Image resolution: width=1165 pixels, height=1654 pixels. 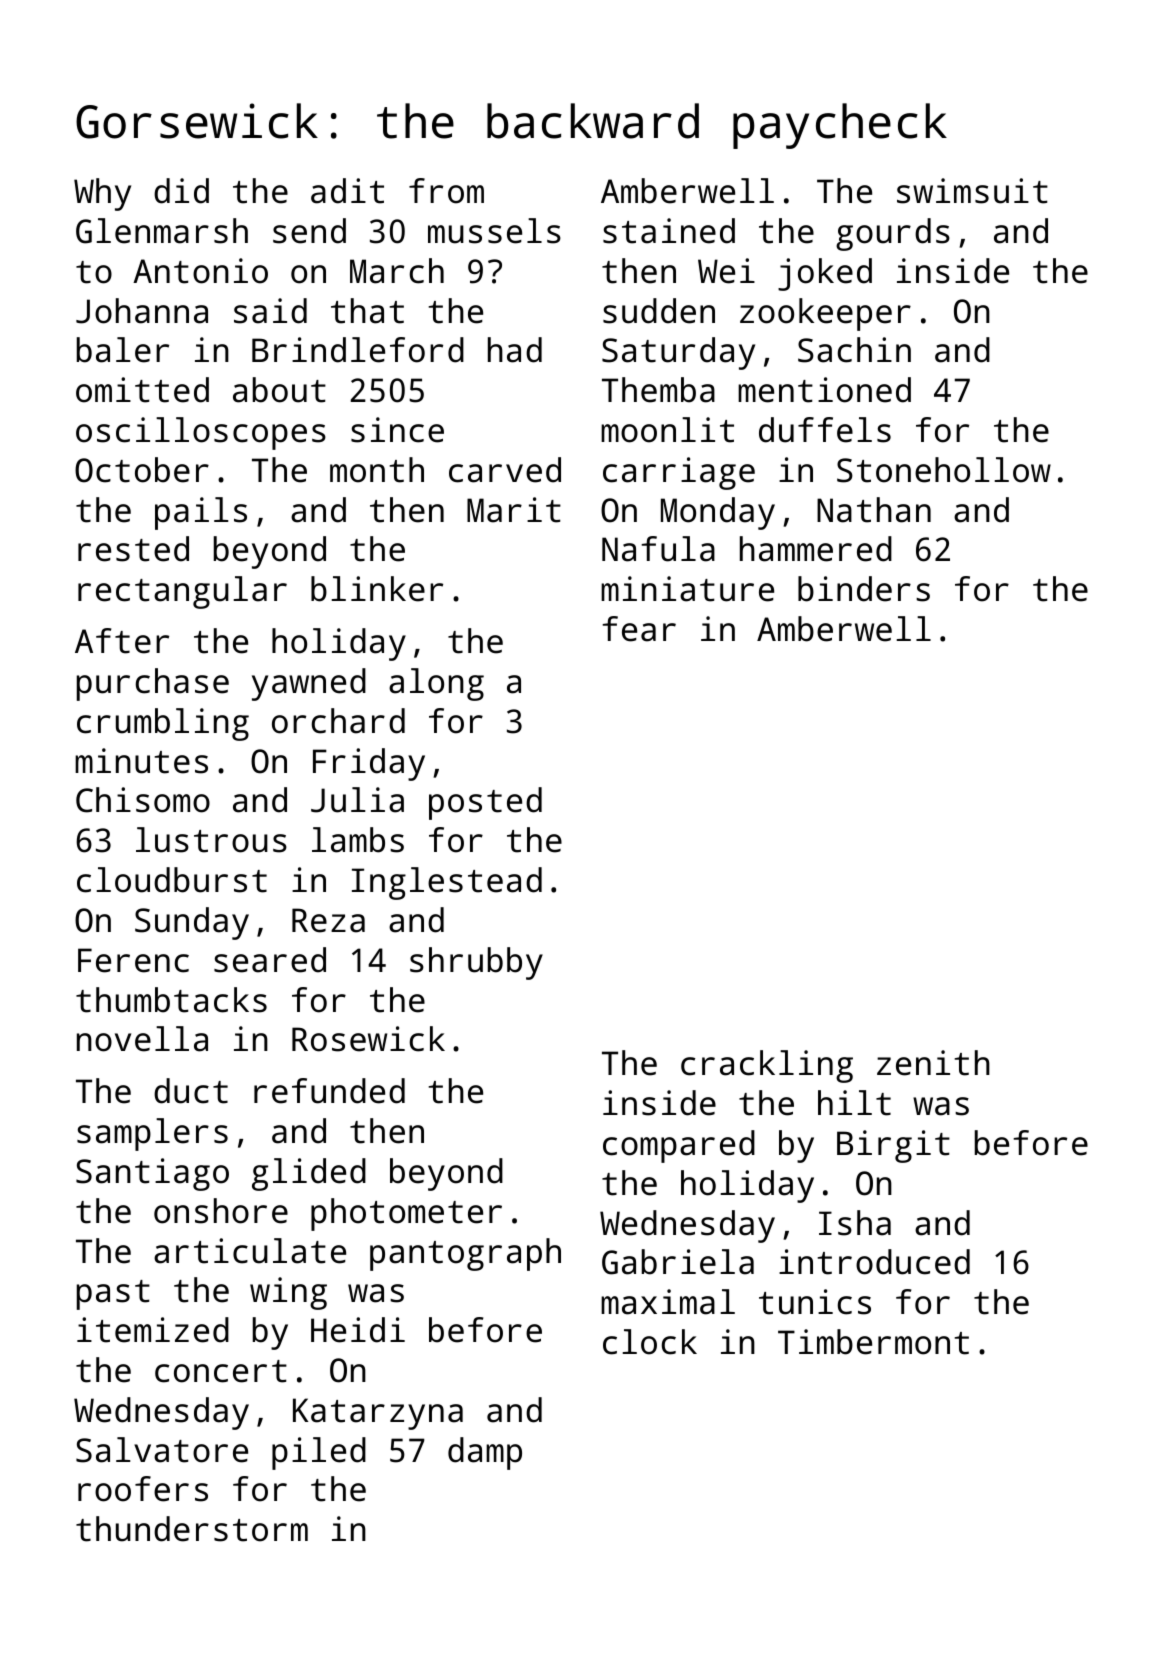 I want to click on Julia, so click(x=357, y=800).
